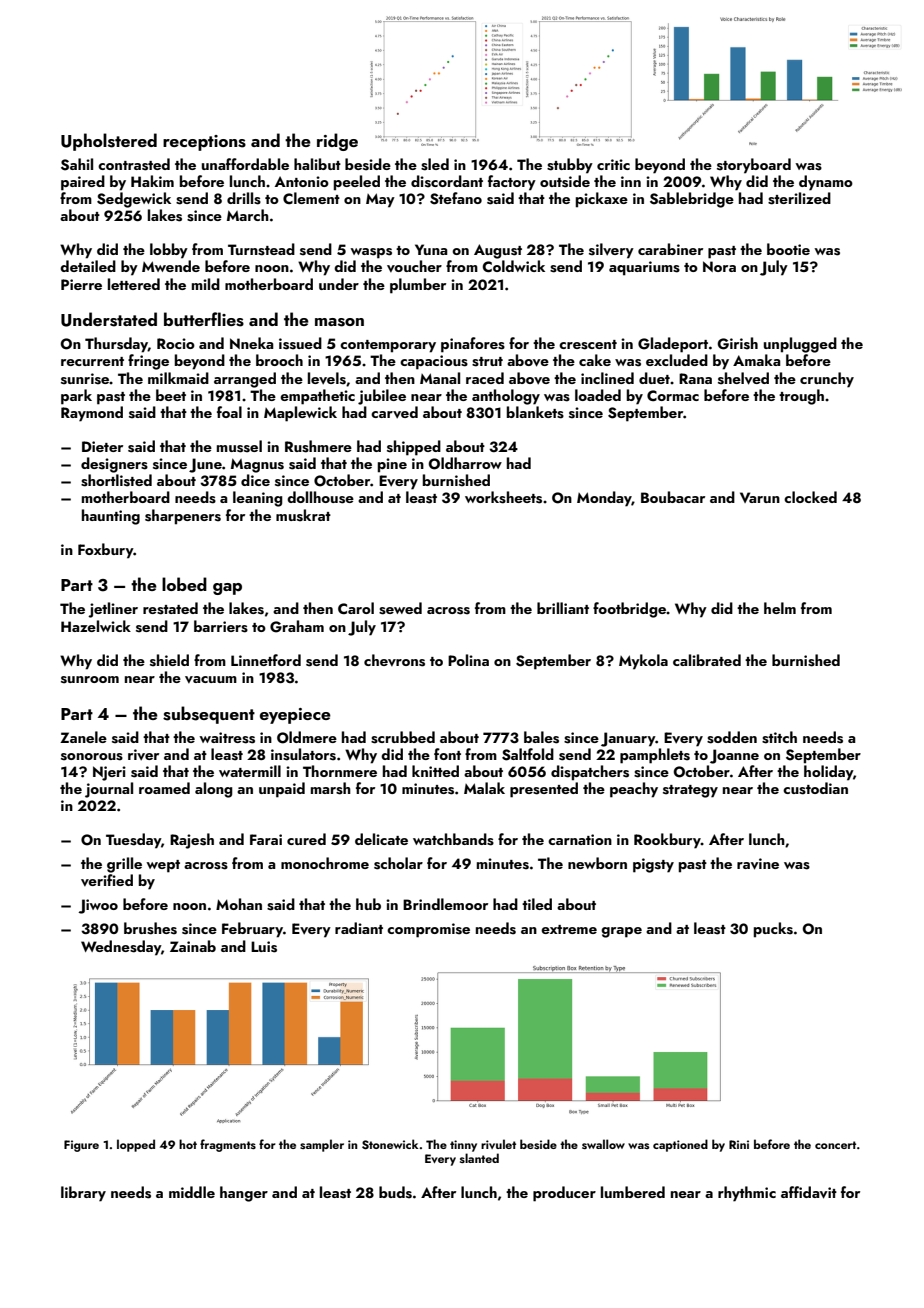  Describe the element at coordinates (590, 773) in the screenshot. I see `dispatchers` at that location.
